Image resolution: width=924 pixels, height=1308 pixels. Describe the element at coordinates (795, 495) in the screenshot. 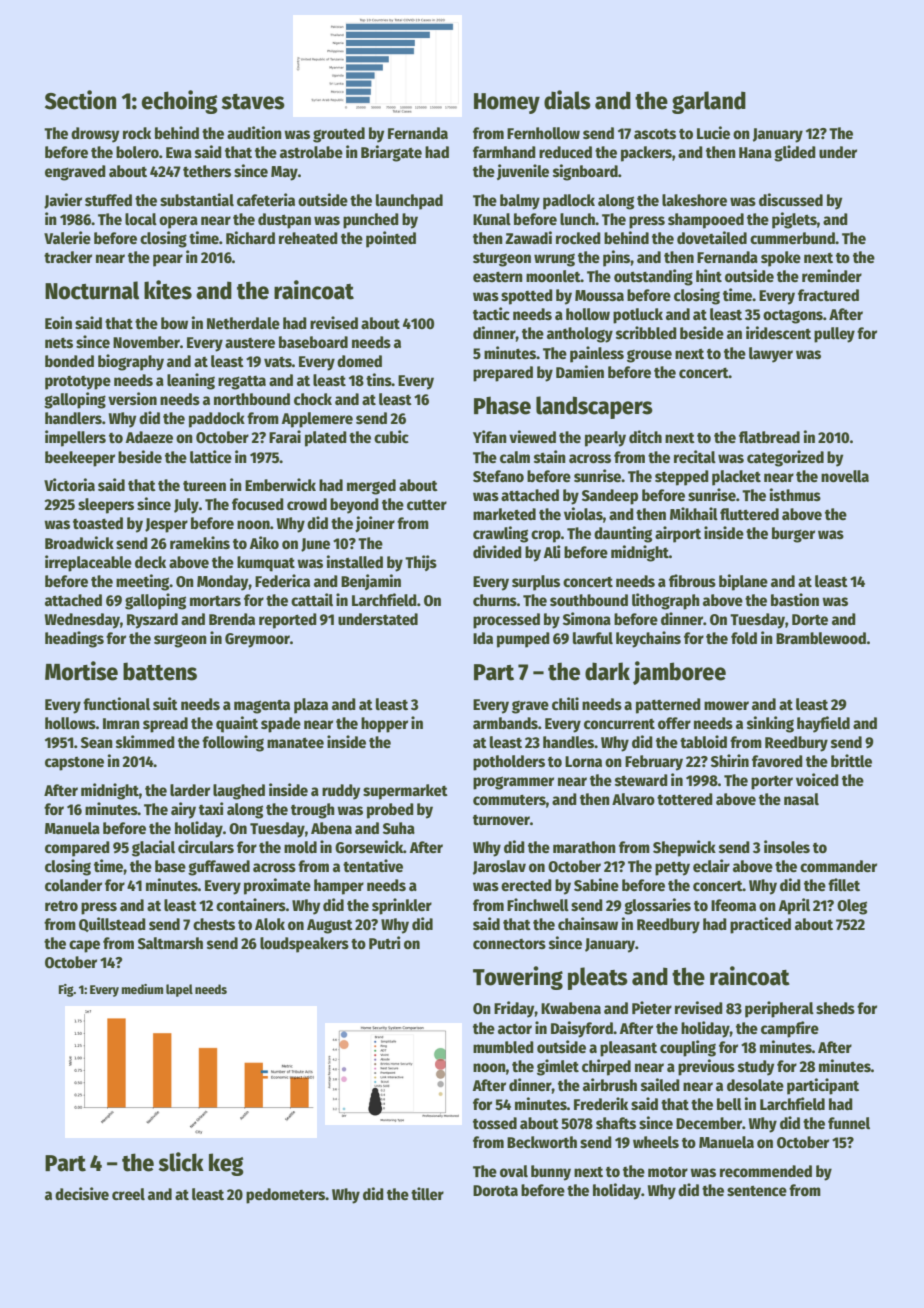

I see `isthmus` at that location.
